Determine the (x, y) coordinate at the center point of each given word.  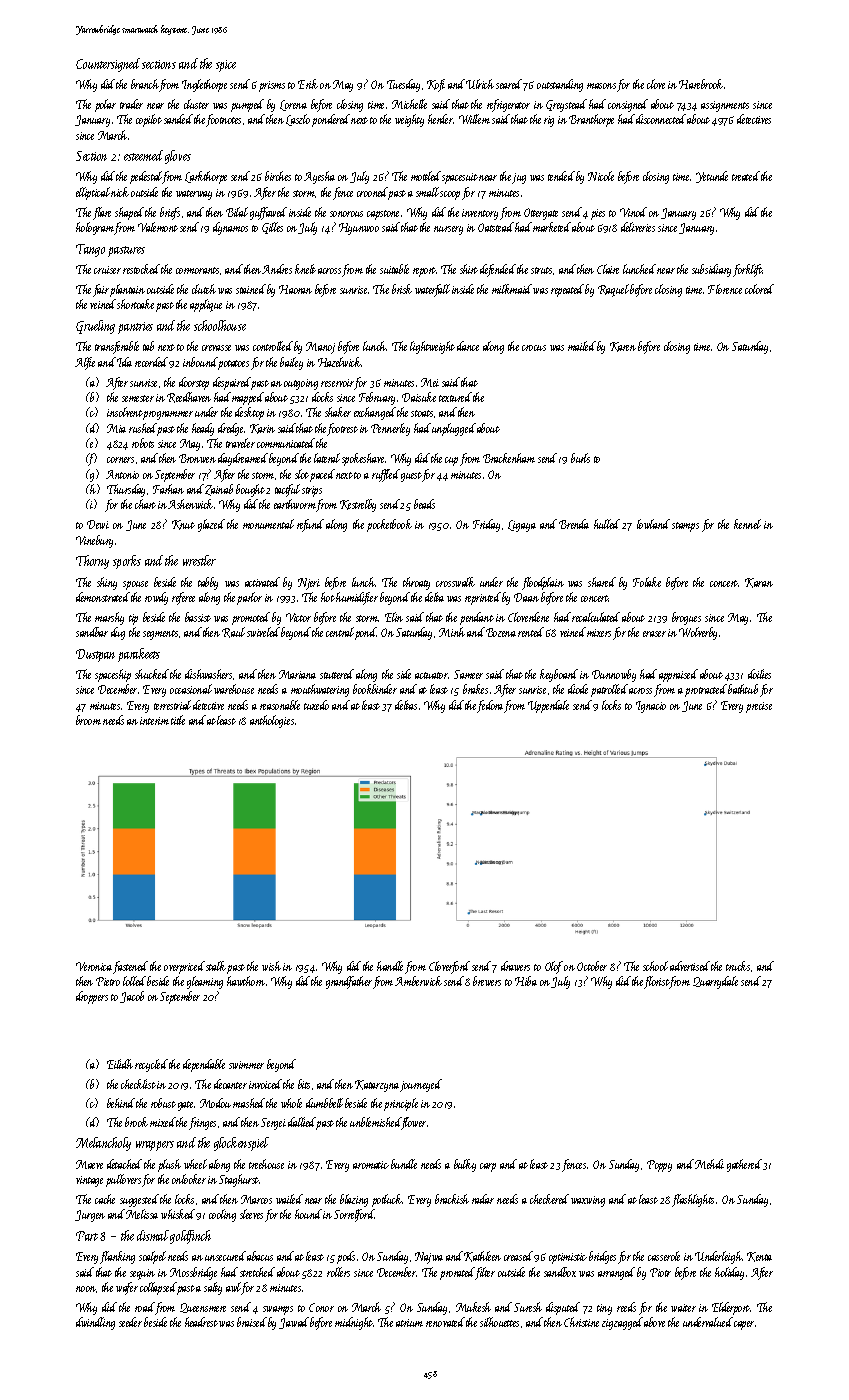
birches (278, 176)
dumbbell (324, 1103)
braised (252, 1322)
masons (601, 86)
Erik (308, 84)
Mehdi (709, 1164)
